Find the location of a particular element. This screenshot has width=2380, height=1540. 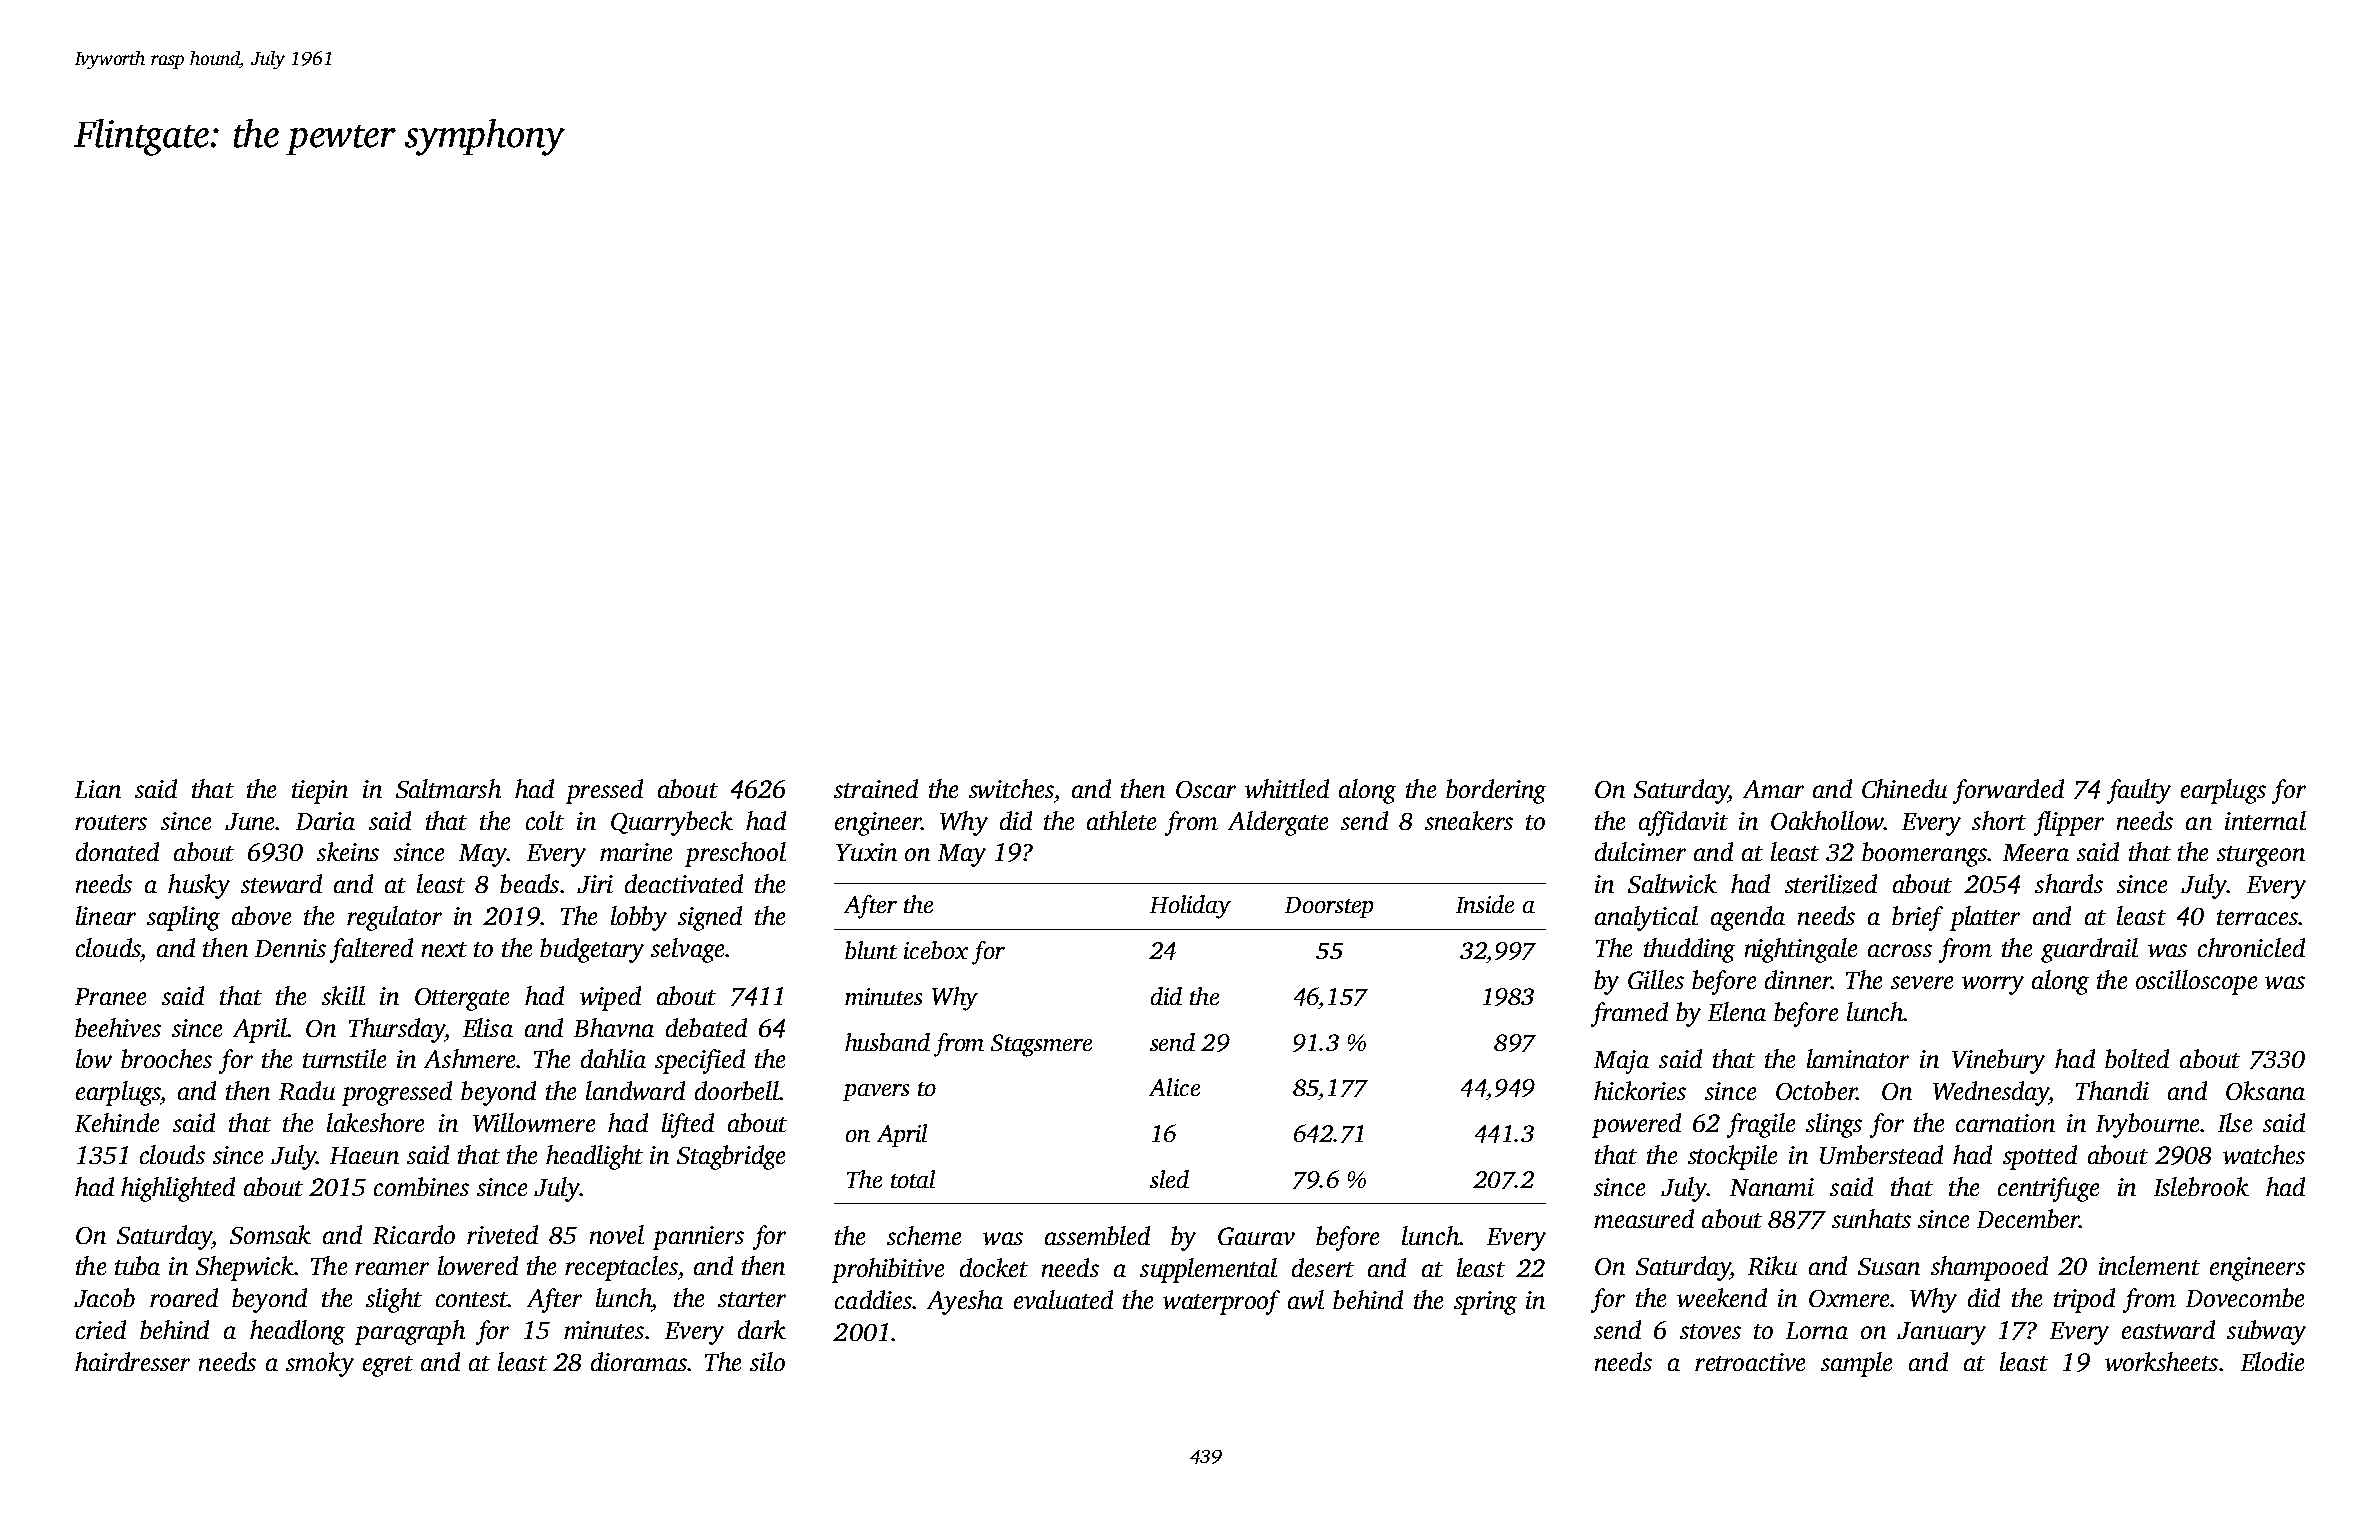

strained is located at coordinates (876, 788).
